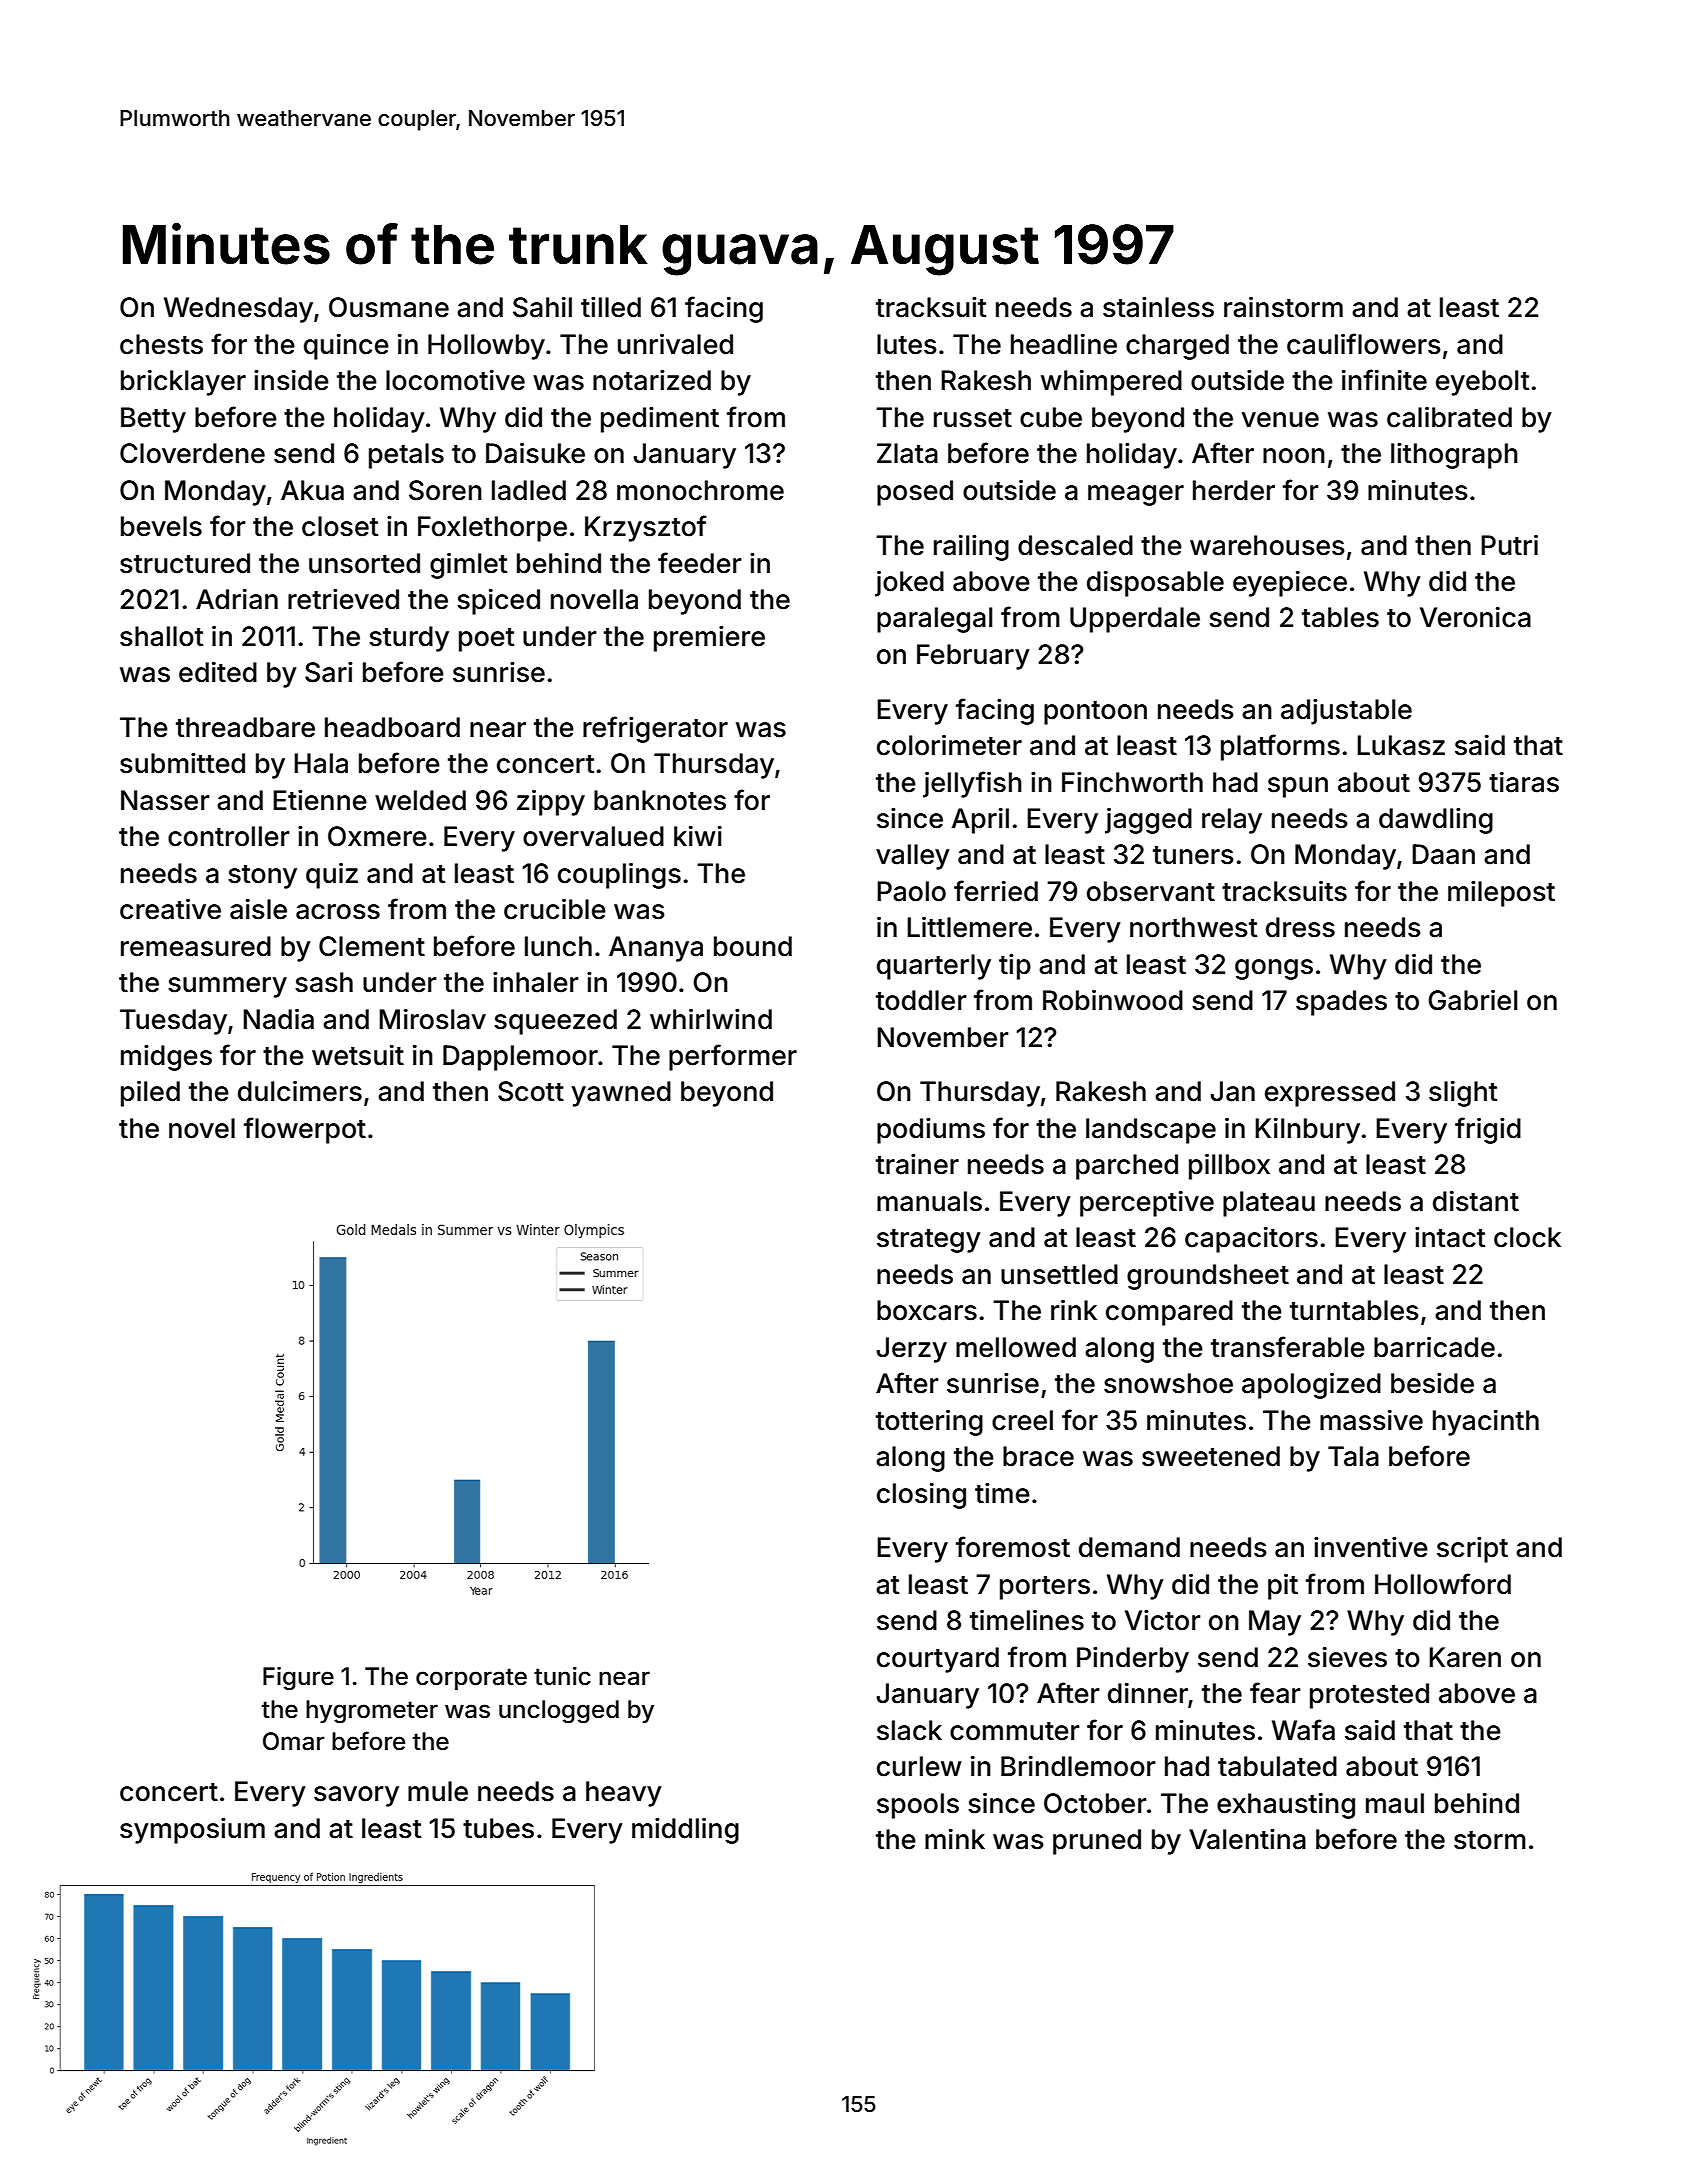 This page has width=1683, height=2178. Describe the element at coordinates (949, 745) in the page. I see `colorimeter` at that location.
